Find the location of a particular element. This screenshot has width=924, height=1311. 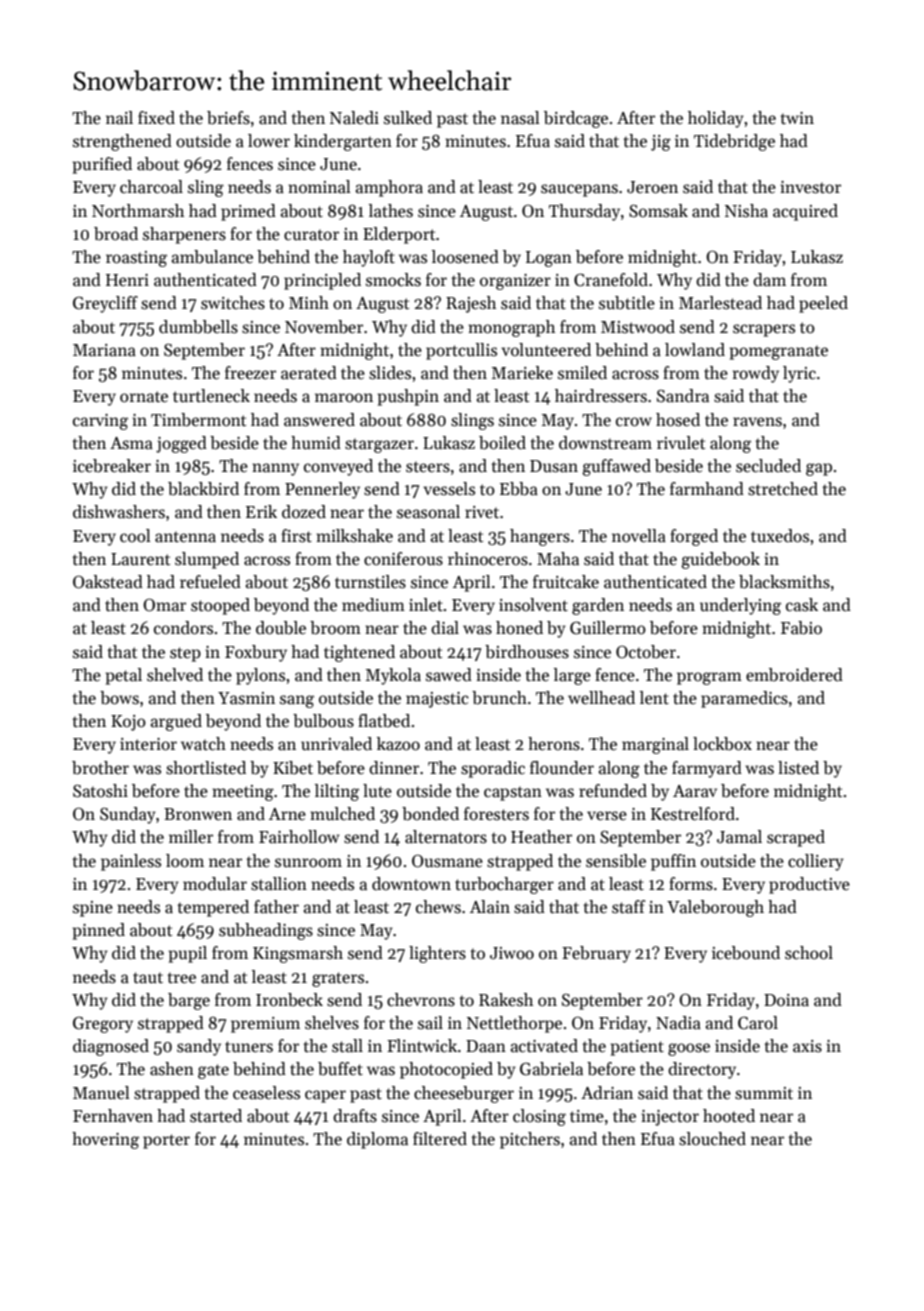

lyric is located at coordinates (799, 374).
